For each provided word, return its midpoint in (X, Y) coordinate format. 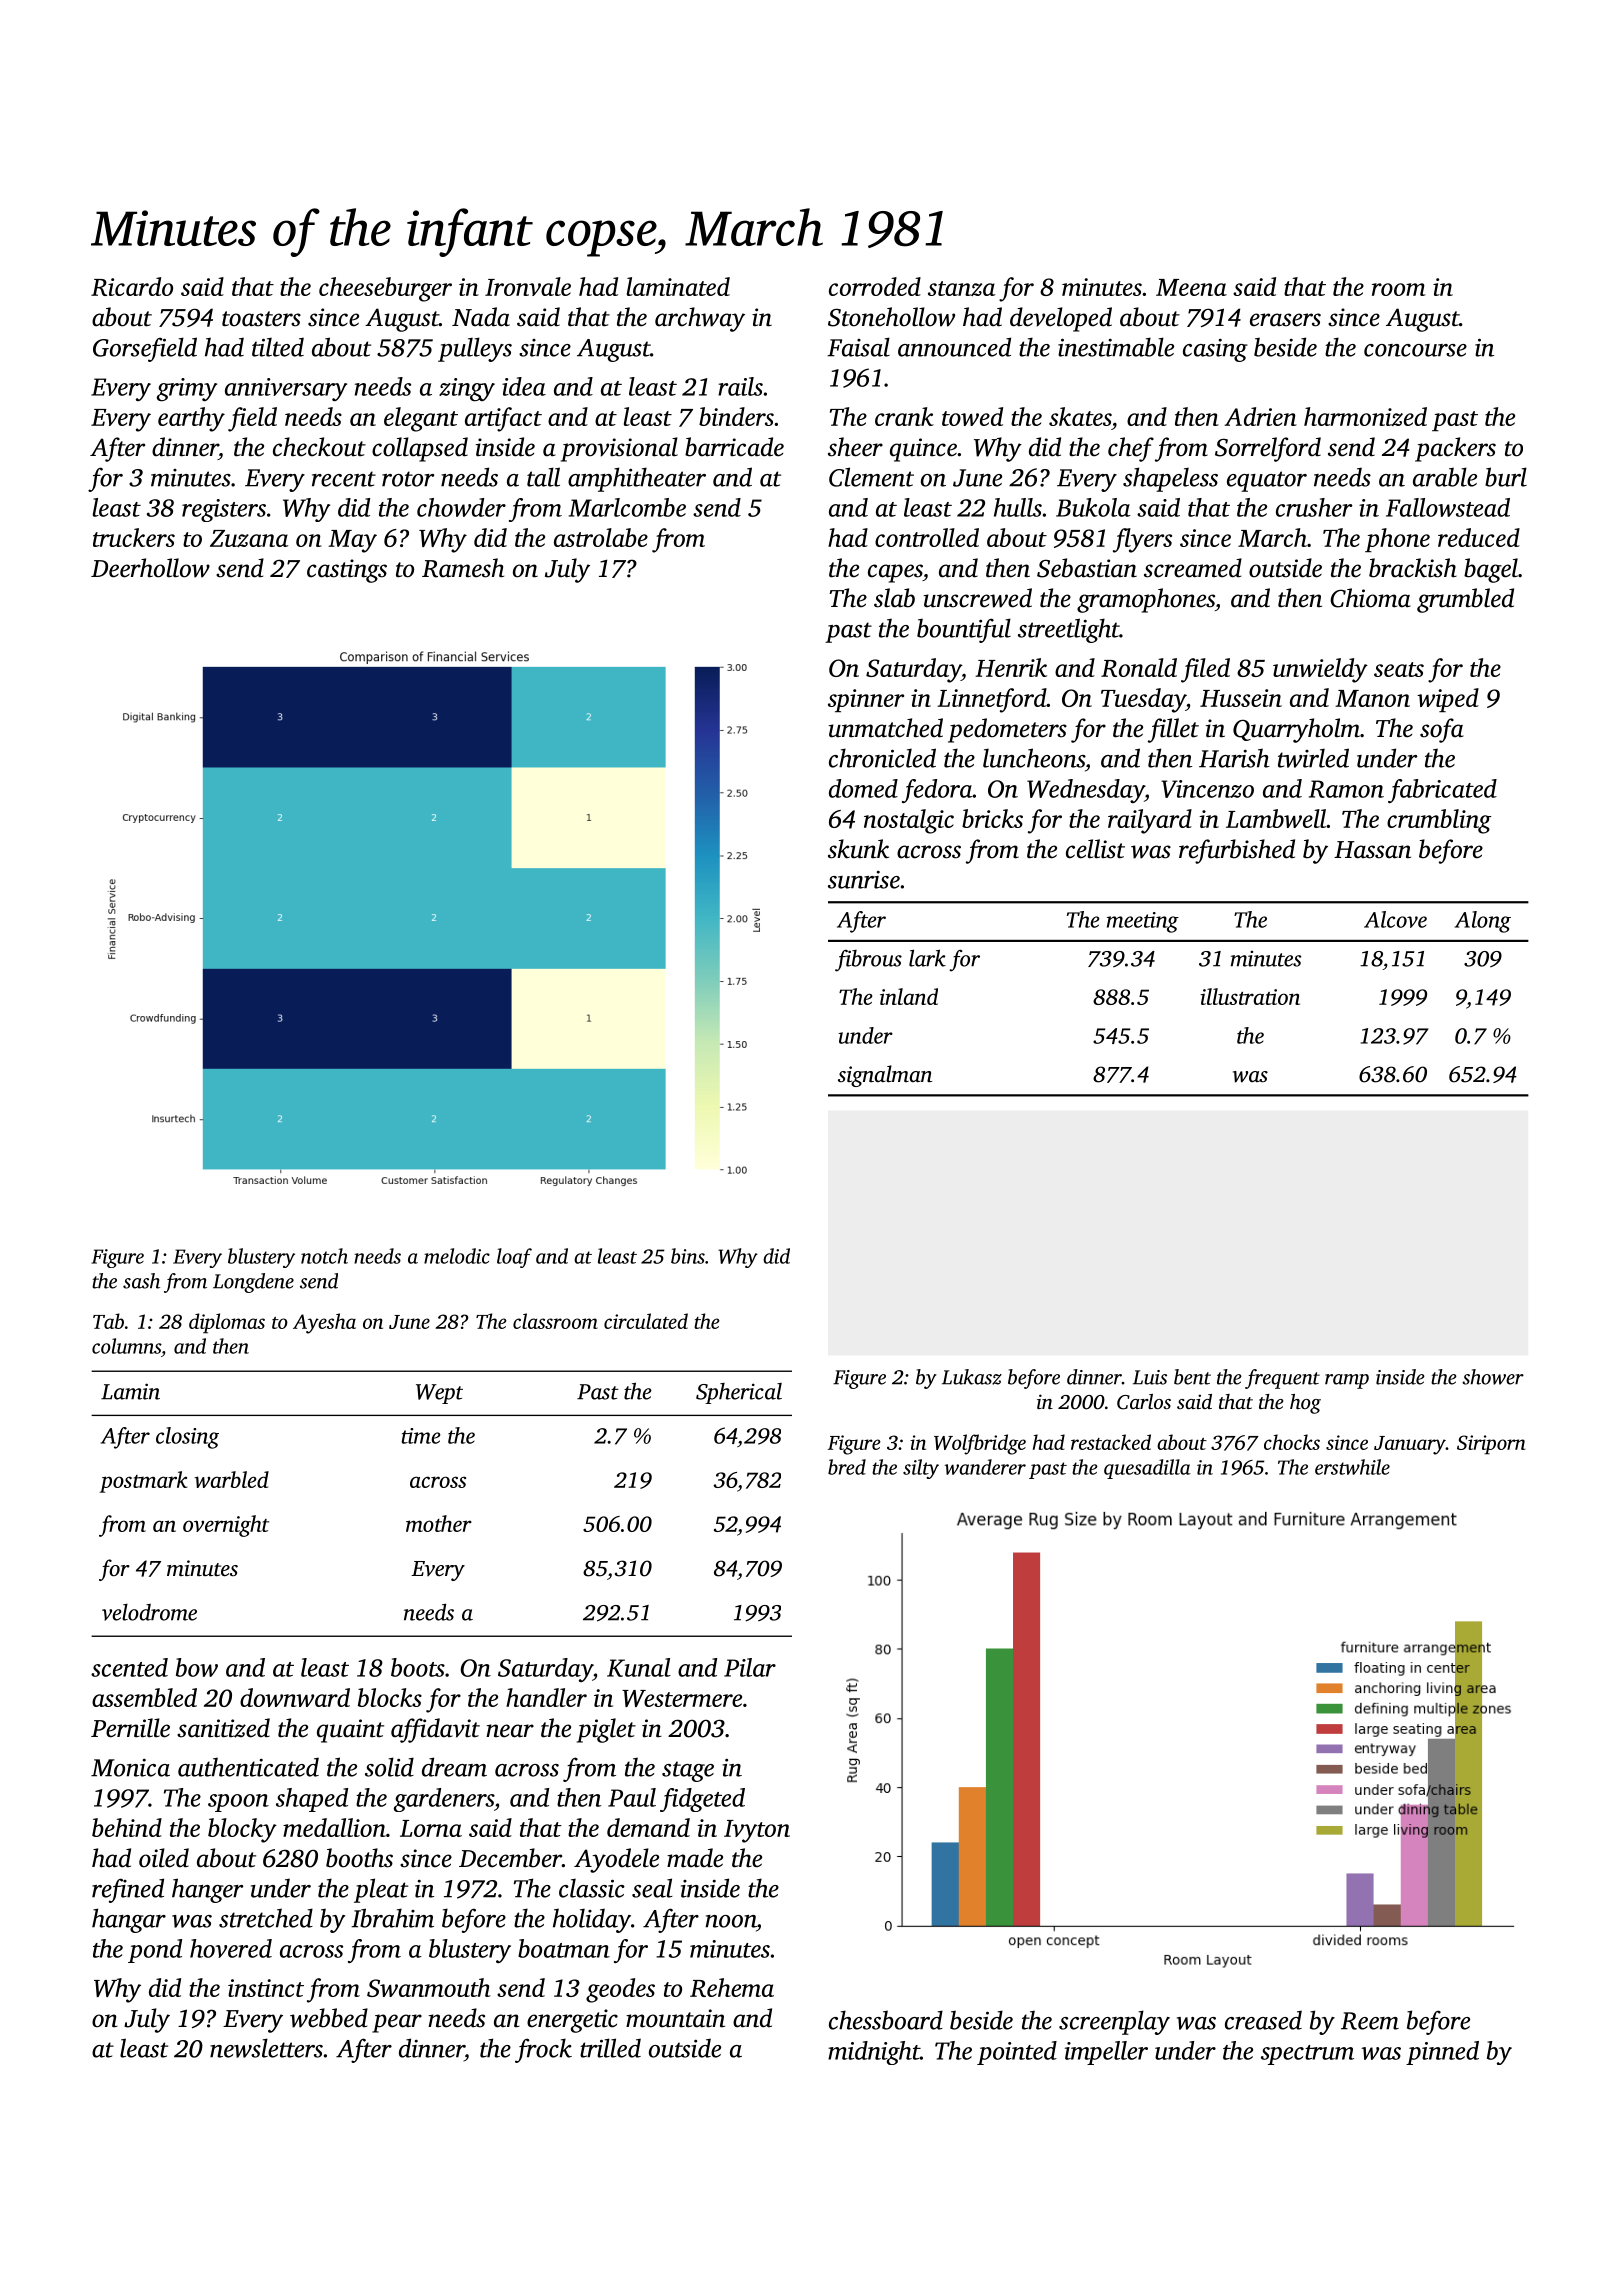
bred (847, 1467)
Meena (1191, 287)
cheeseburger (385, 289)
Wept (439, 1394)
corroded (875, 286)
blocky (242, 1830)
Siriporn (1491, 1445)
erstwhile (1352, 1467)
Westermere (682, 1698)
